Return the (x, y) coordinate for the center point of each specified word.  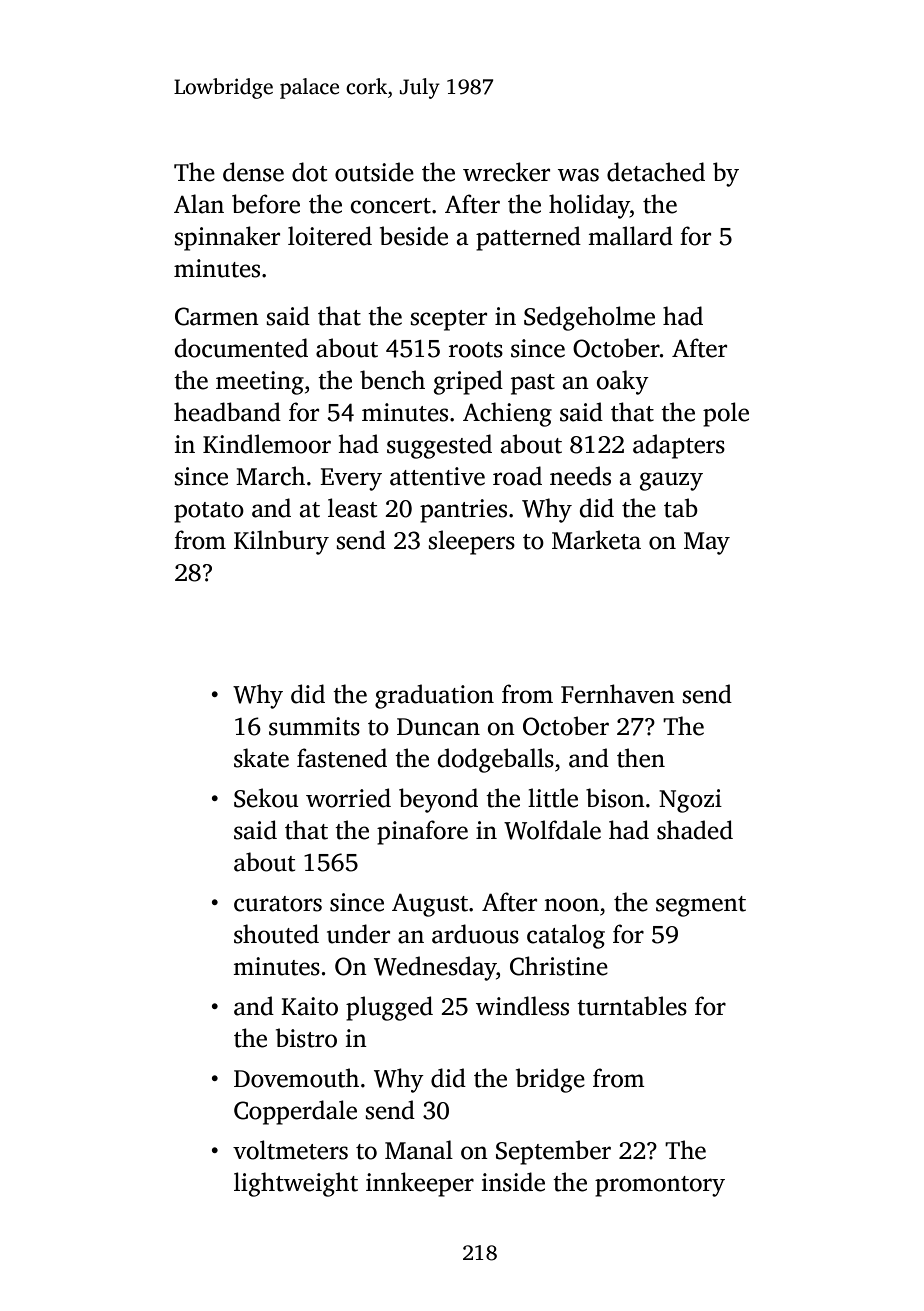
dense (253, 172)
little (553, 798)
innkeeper (420, 1184)
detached (656, 172)
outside (374, 172)
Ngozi (690, 801)
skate (261, 758)
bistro (306, 1038)
